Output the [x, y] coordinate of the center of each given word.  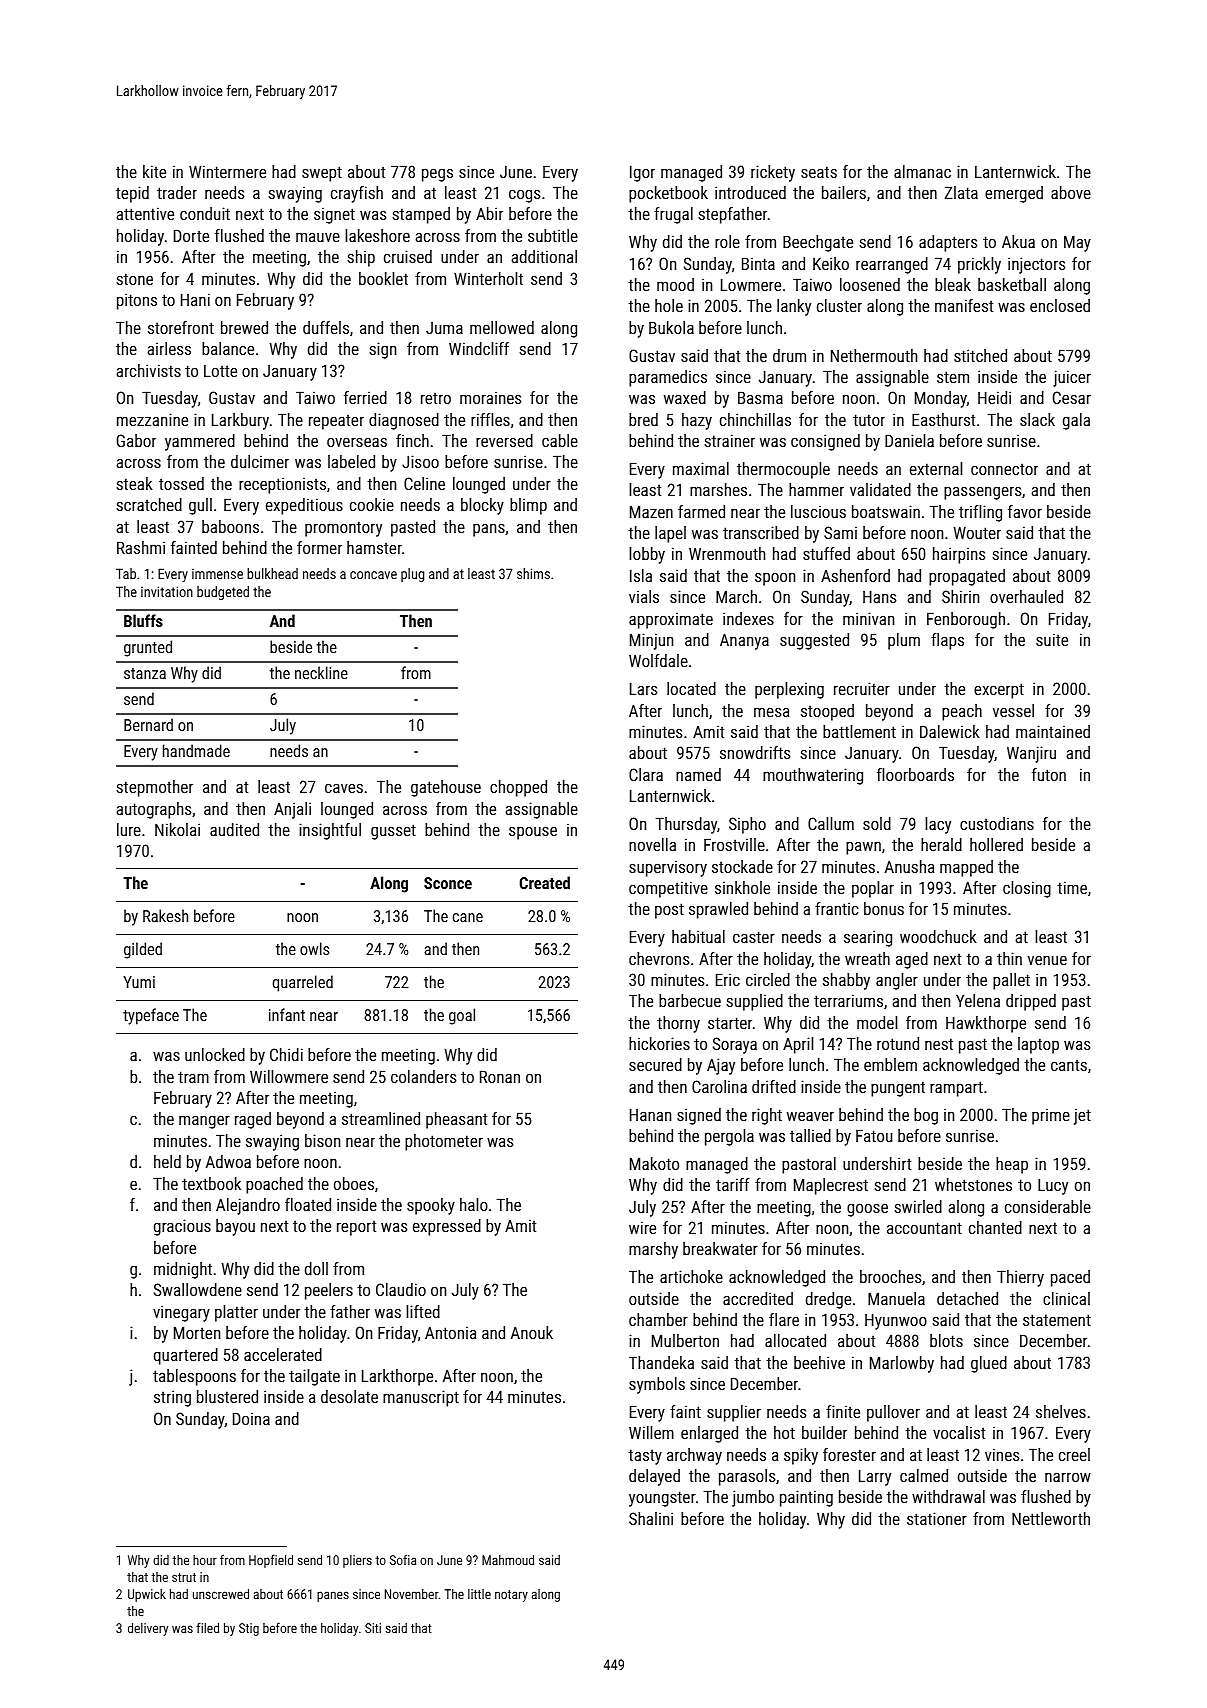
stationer [937, 1518]
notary [511, 1596]
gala [1076, 421]
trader [177, 192]
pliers [357, 1561]
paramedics [668, 378]
